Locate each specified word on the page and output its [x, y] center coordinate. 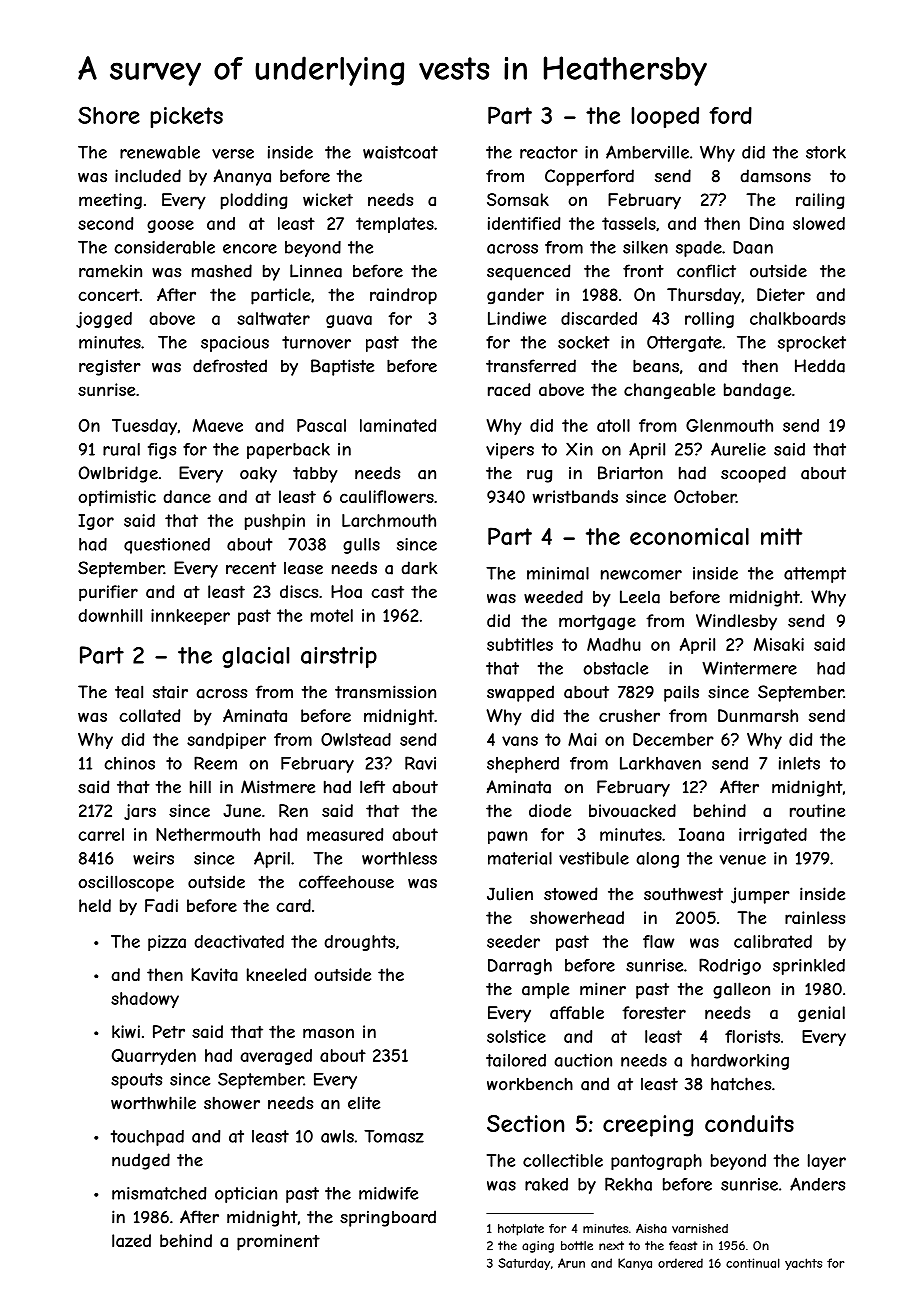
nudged [141, 1161]
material [520, 858]
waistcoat [400, 152]
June [242, 810]
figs [162, 451]
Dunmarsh [758, 715]
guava [349, 321]
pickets [187, 117]
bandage [757, 391]
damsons [775, 176]
